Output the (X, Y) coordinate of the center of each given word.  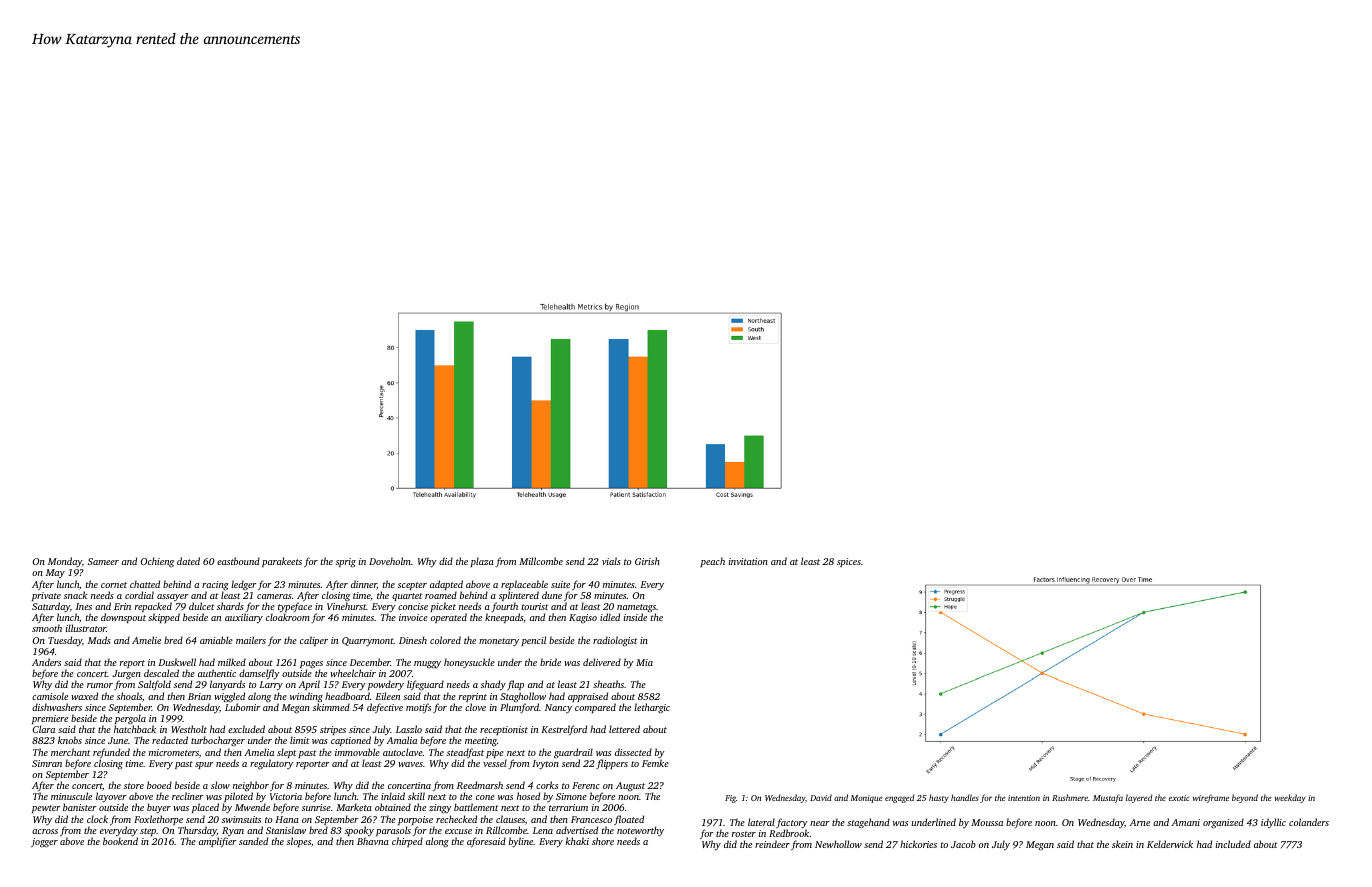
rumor (100, 685)
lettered (624, 729)
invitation (748, 561)
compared (595, 708)
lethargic (652, 708)
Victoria (286, 796)
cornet (114, 585)
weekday (1290, 798)
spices (849, 562)
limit (299, 740)
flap (515, 685)
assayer (172, 597)
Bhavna (373, 841)
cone (485, 797)
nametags (636, 609)
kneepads (504, 618)
